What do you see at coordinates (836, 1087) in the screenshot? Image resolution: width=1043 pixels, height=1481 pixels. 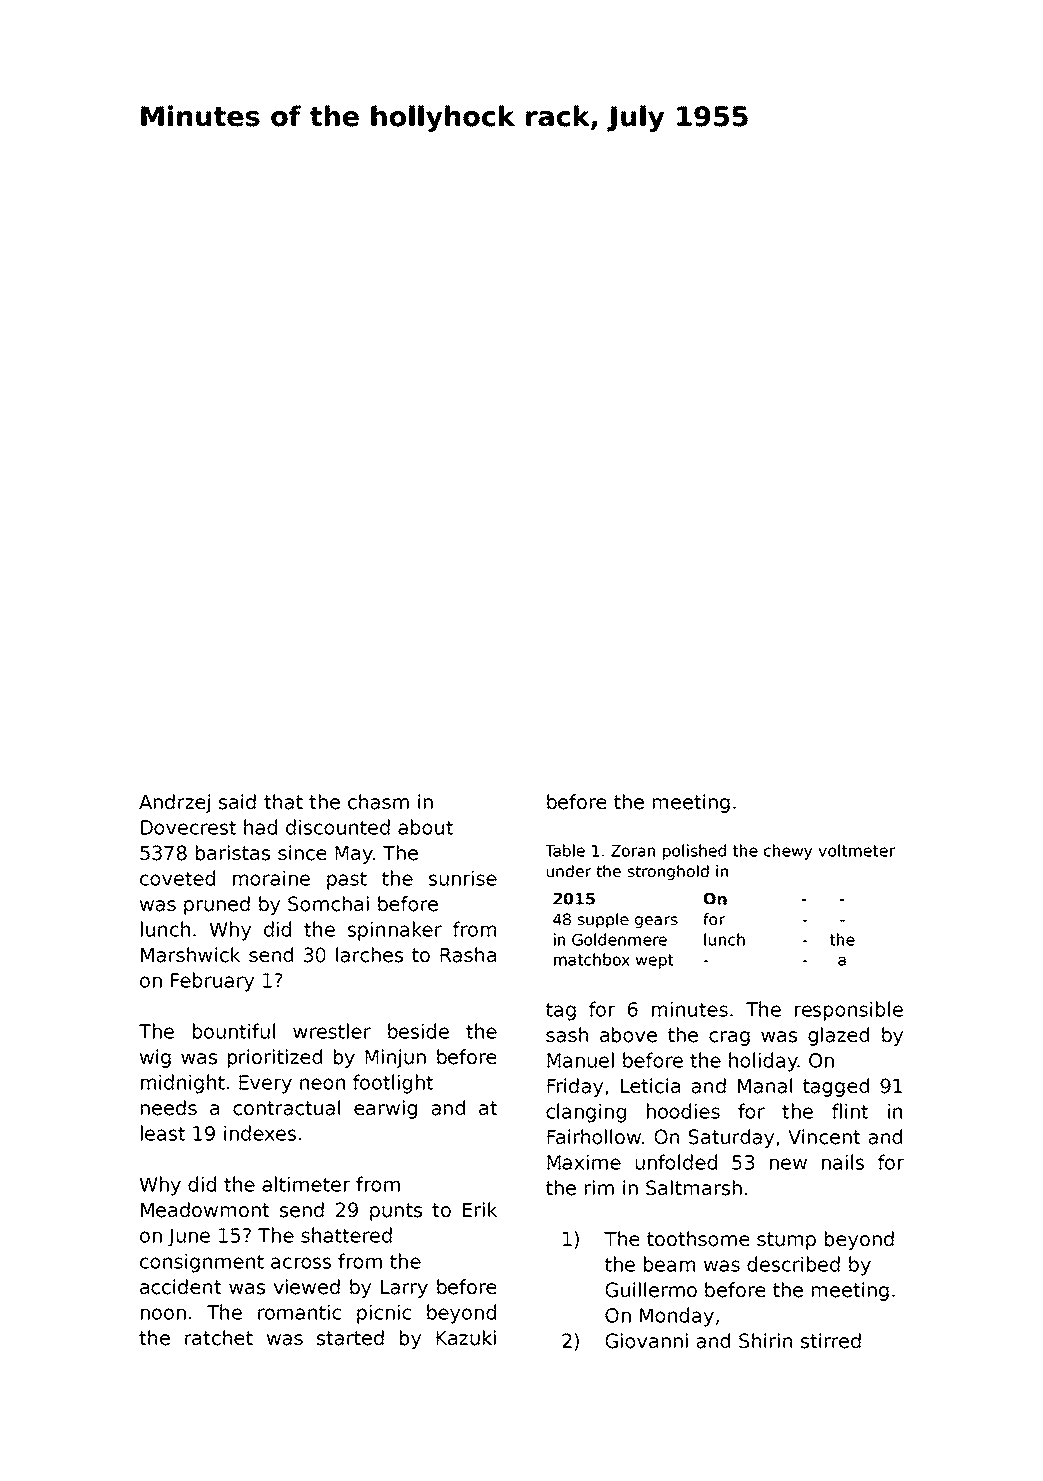 I see `tagged` at bounding box center [836, 1087].
